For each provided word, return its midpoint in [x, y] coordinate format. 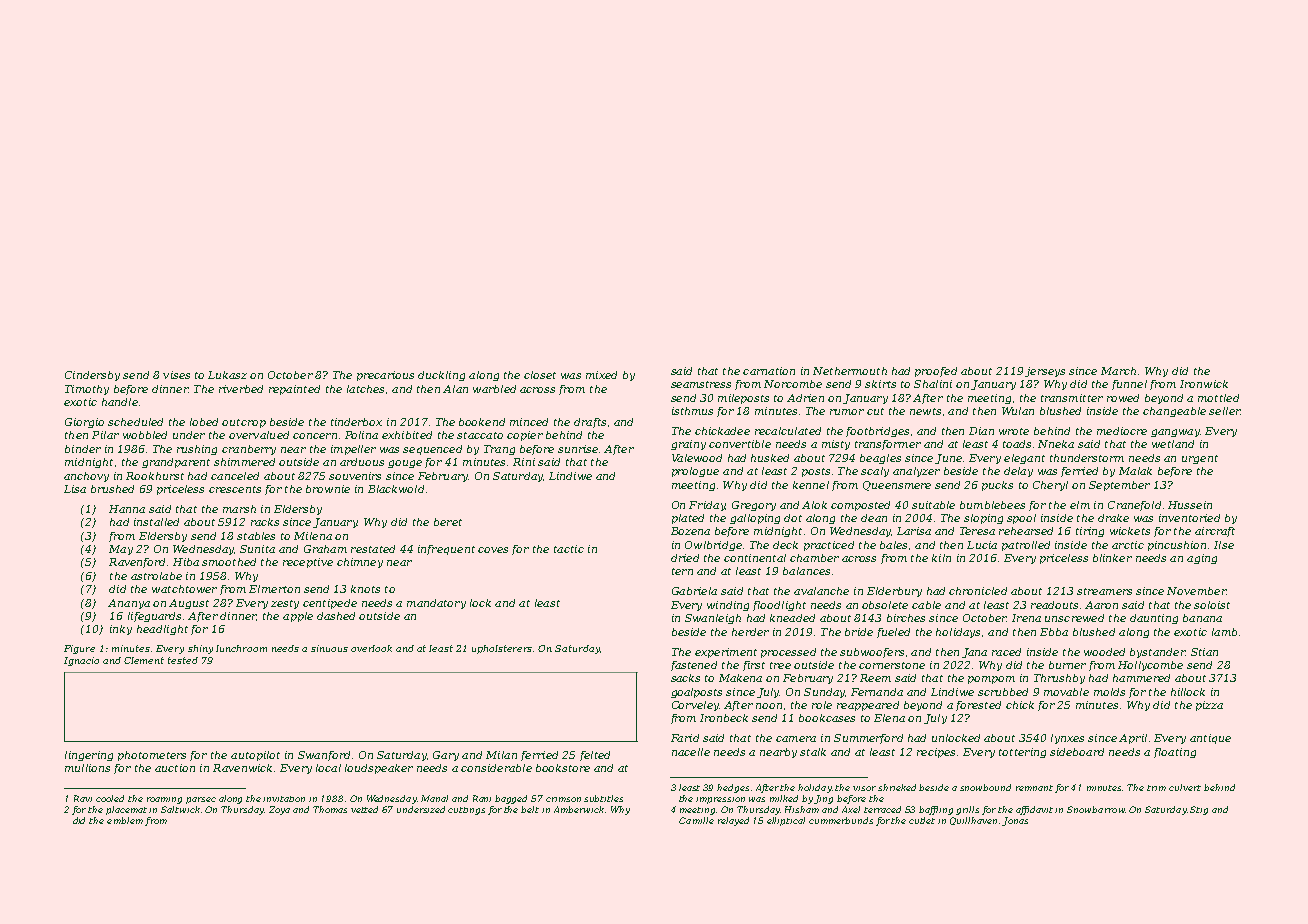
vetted [364, 809]
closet [540, 375]
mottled [1218, 398]
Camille [696, 820]
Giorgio [84, 423]
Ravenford [137, 563]
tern [682, 571]
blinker [1112, 558]
